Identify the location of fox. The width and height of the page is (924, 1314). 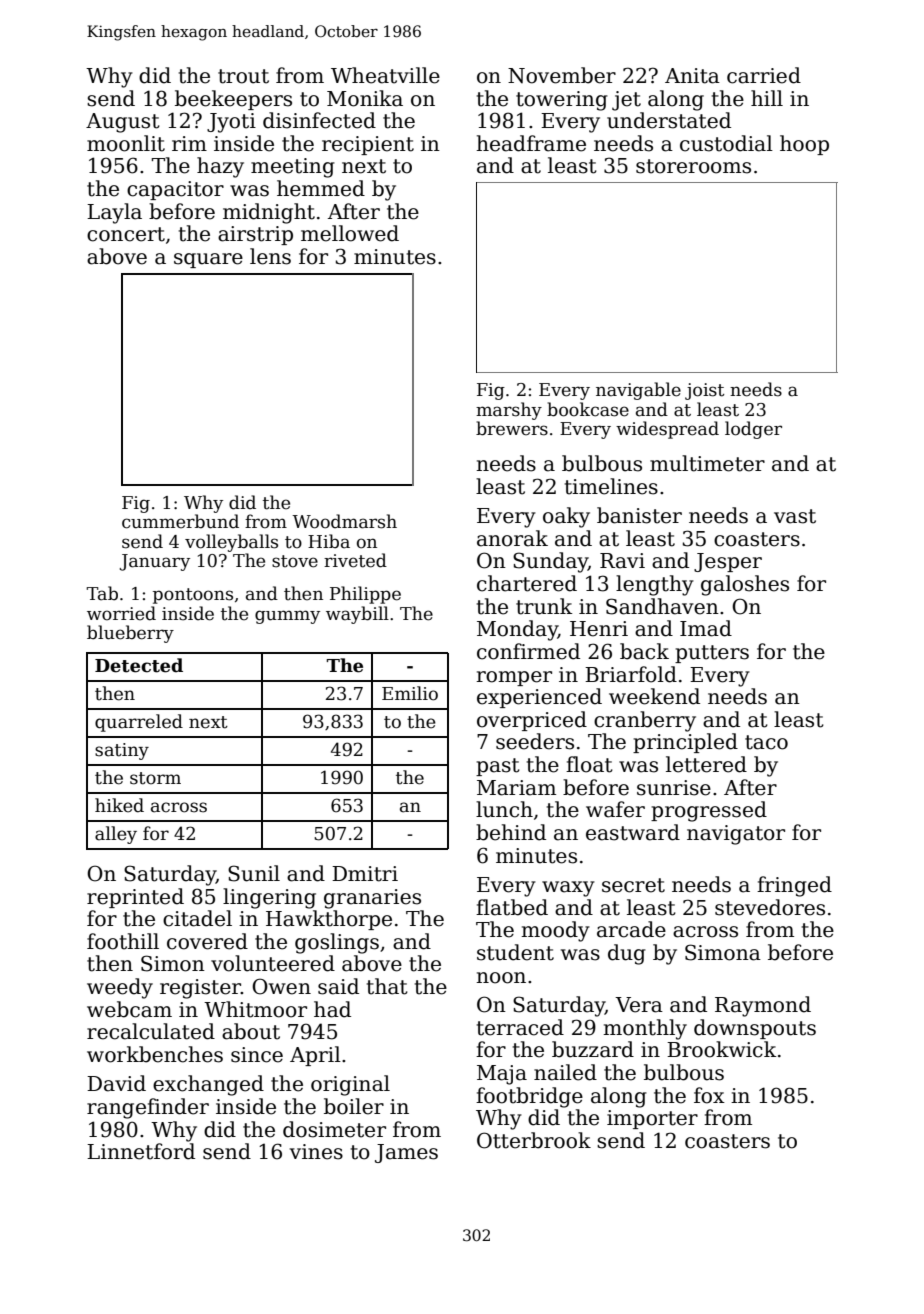
(709, 1095).
